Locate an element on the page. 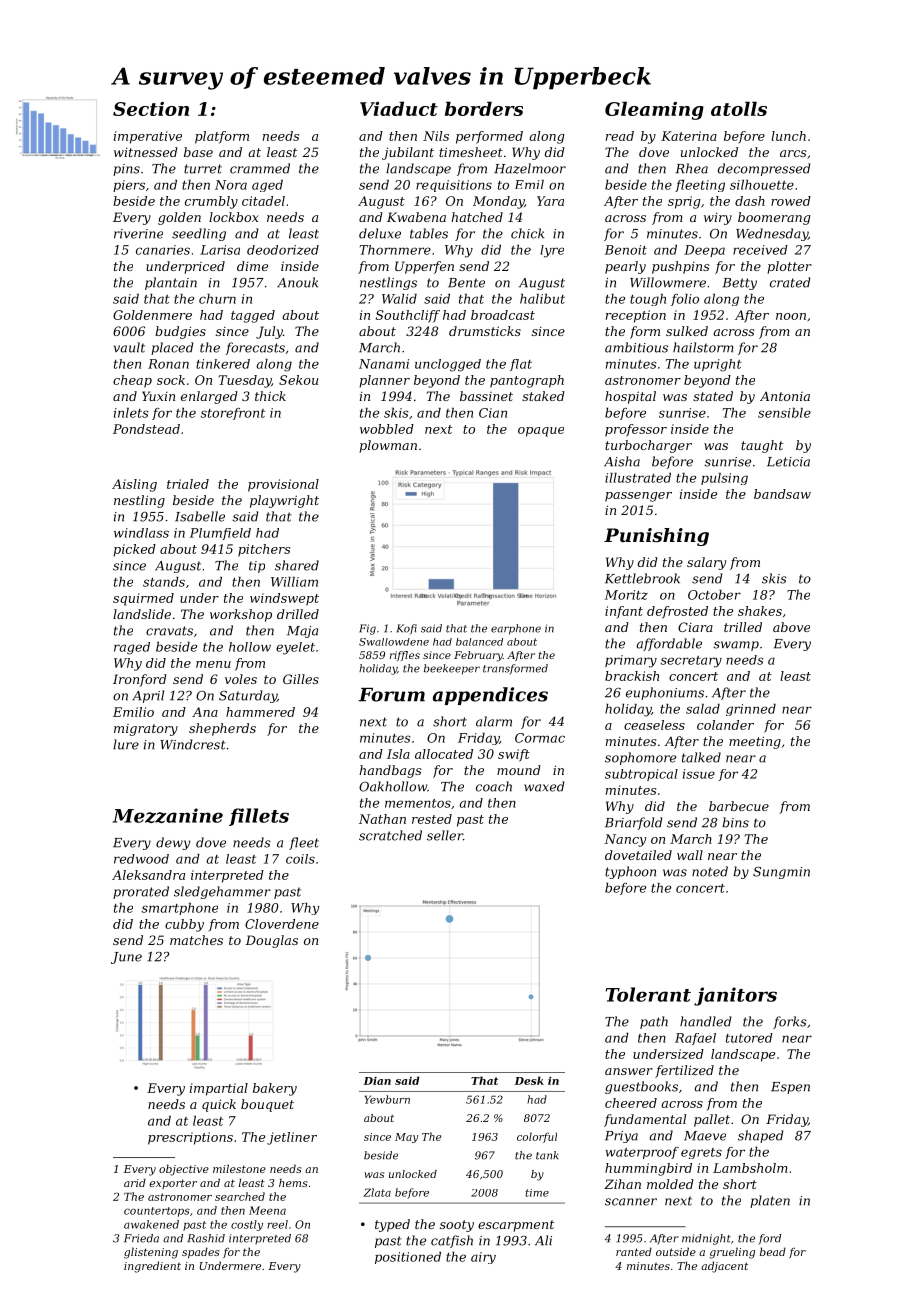 This page has height=1308, width=924. atolls is located at coordinates (739, 108).
